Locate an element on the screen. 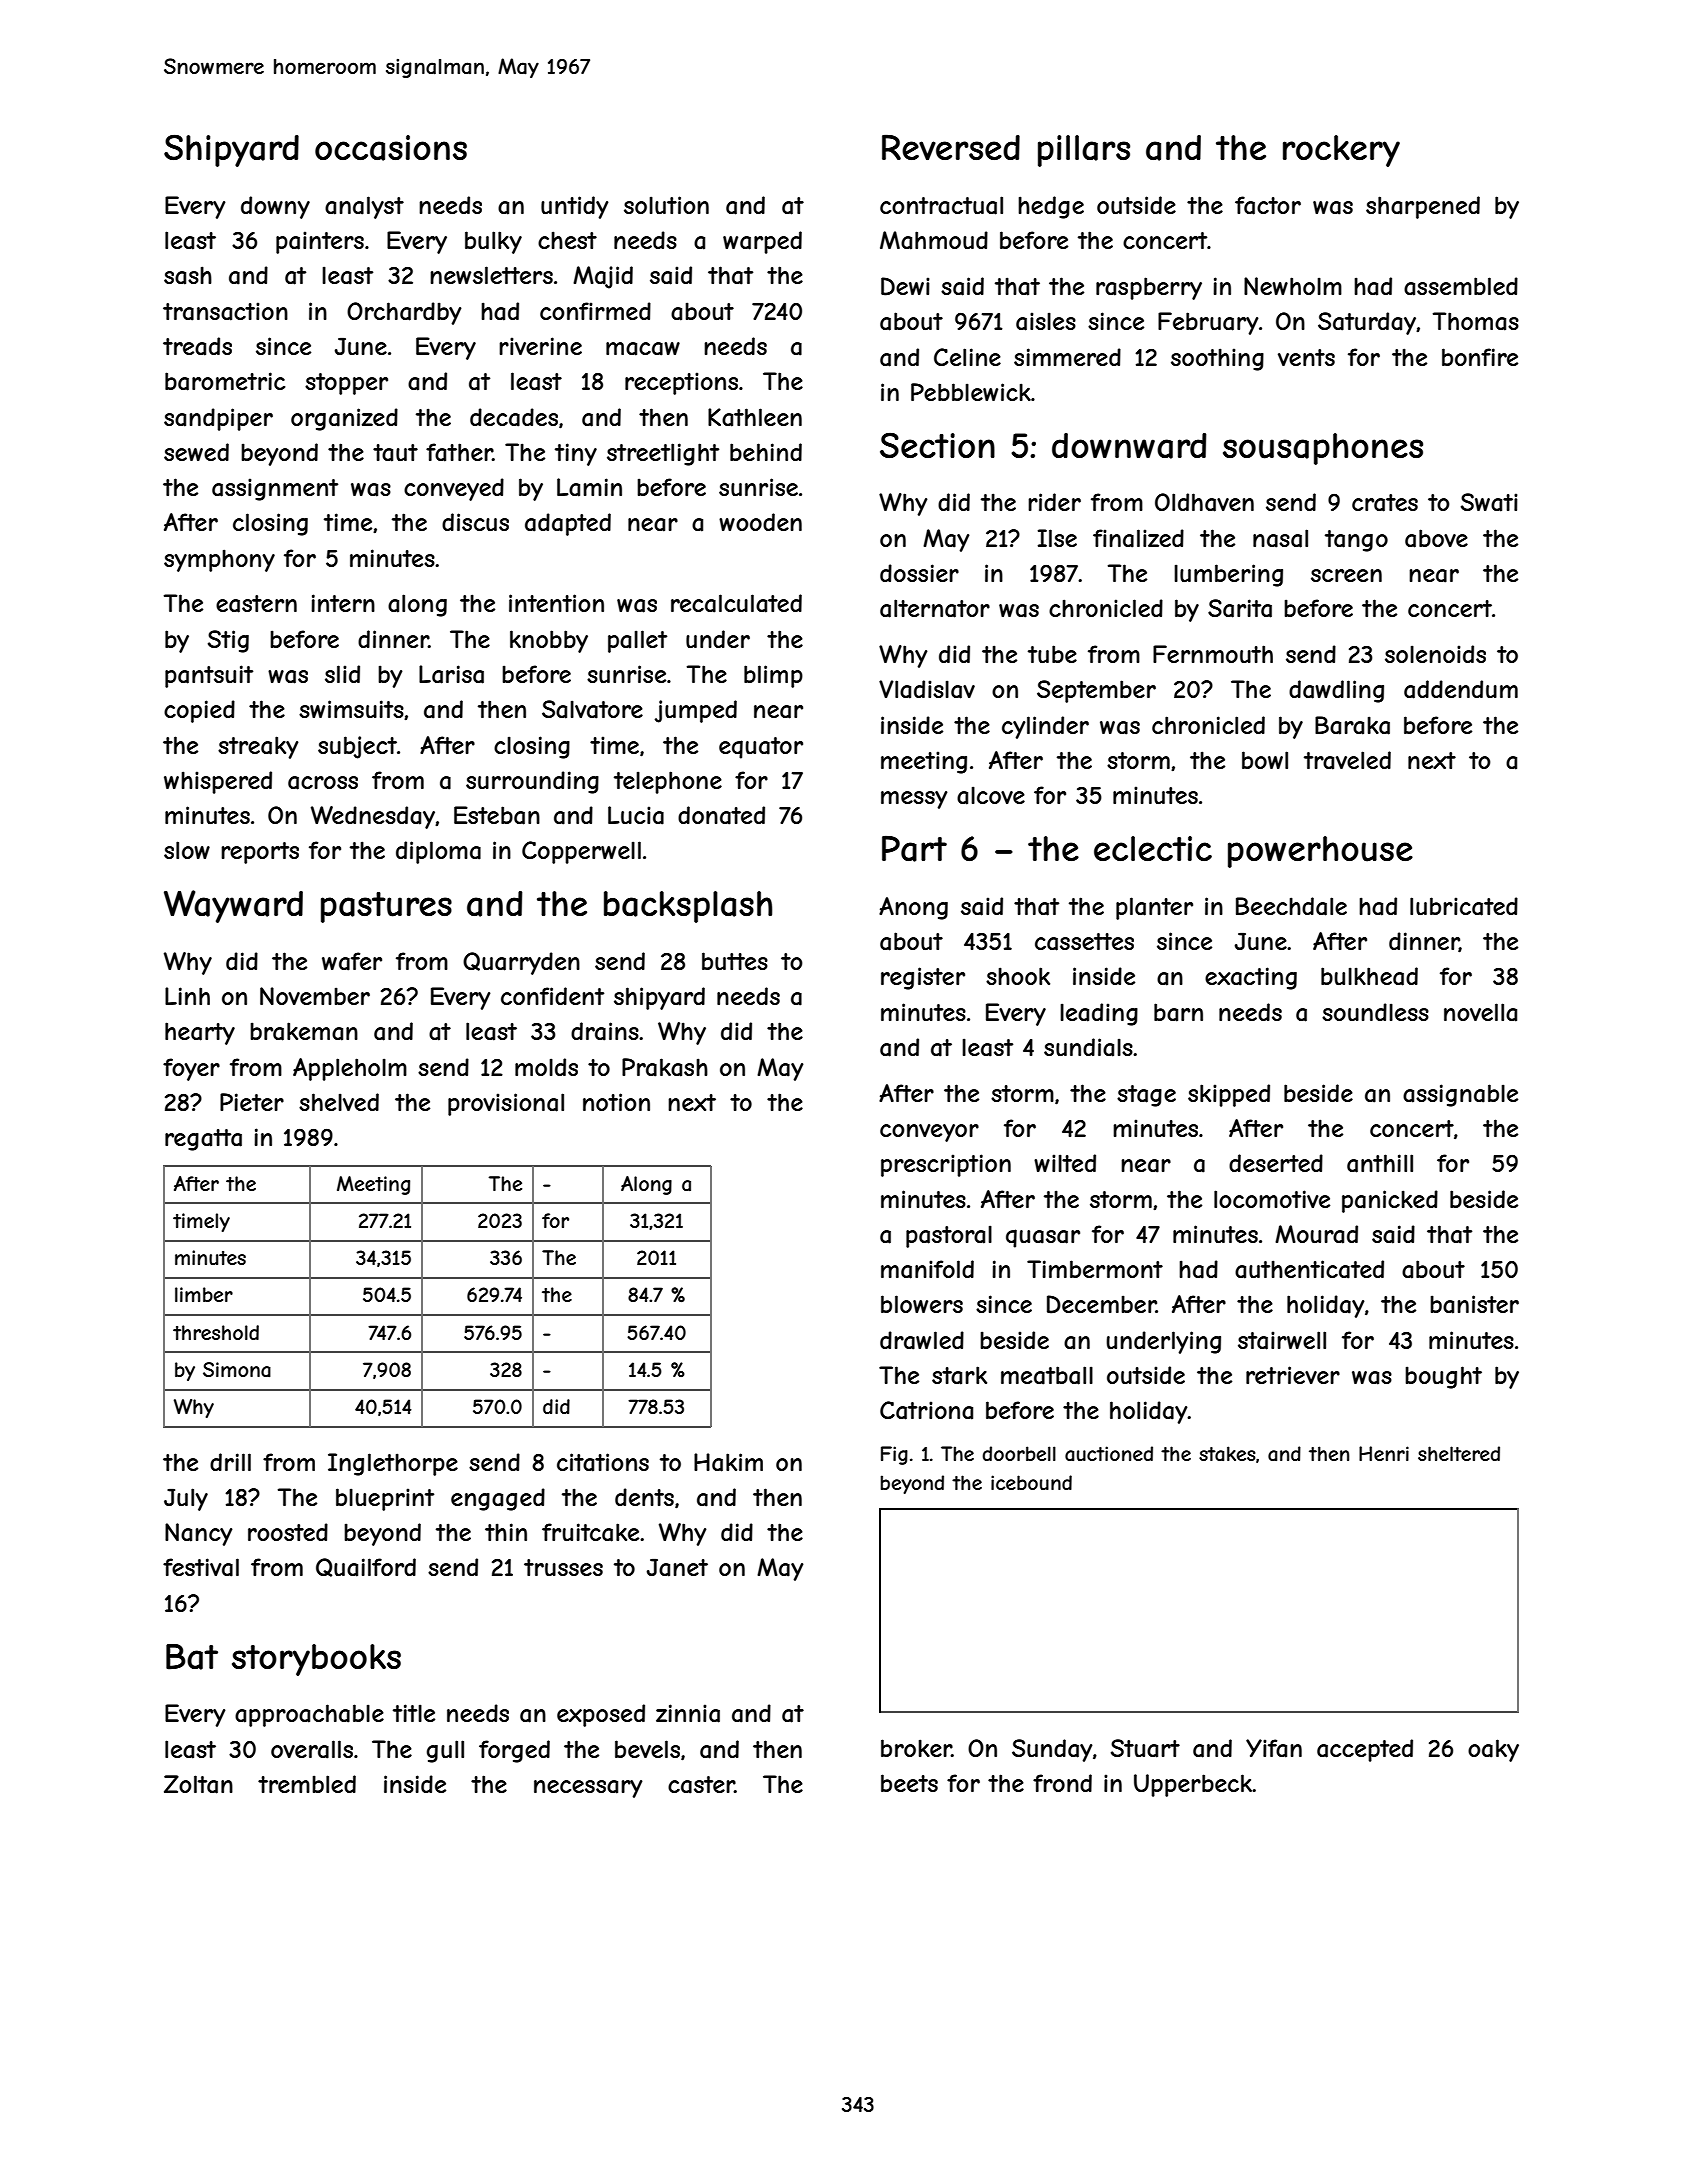 The width and height of the screenshot is (1683, 2178). Majid is located at coordinates (603, 277).
